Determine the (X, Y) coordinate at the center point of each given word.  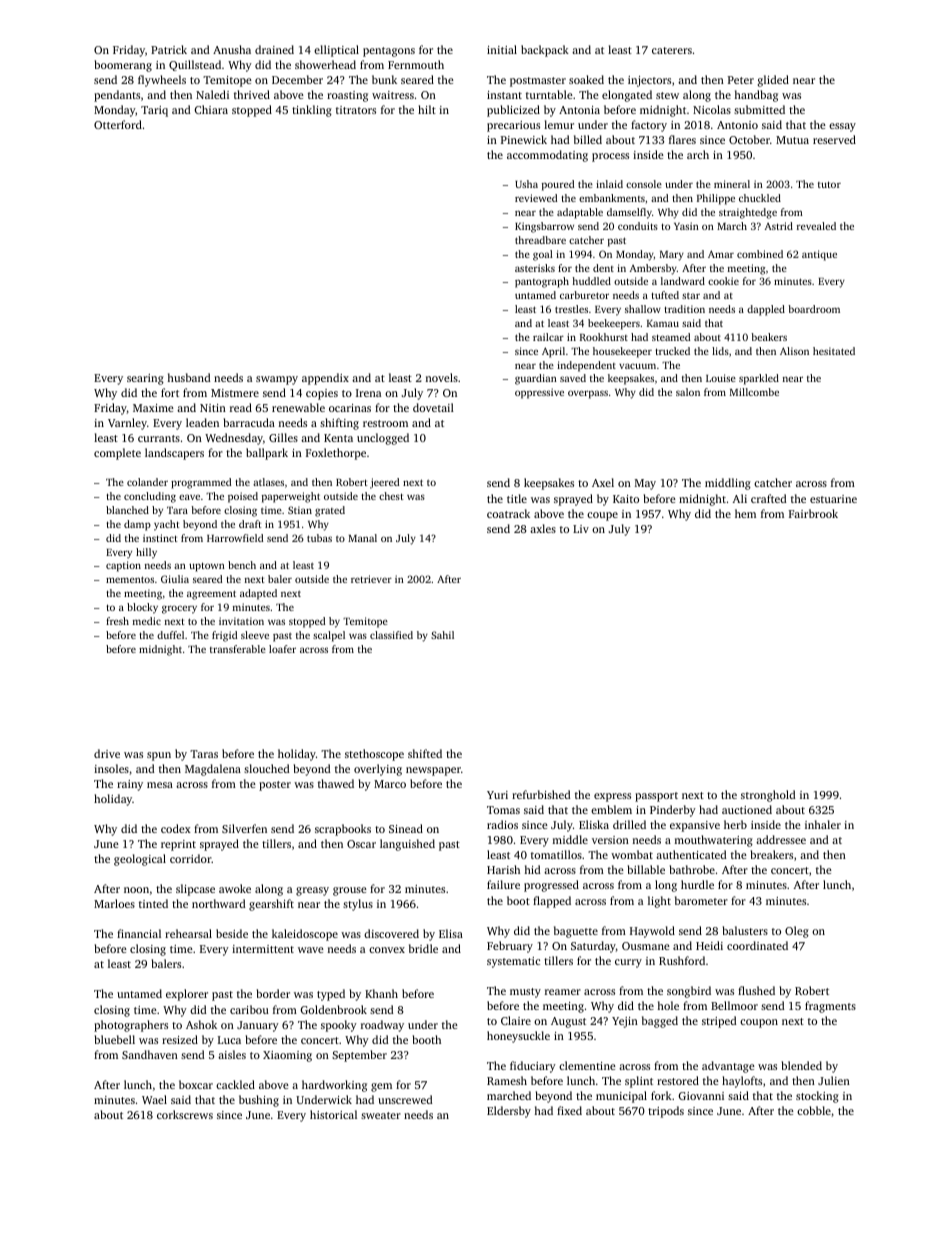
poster (275, 786)
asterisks (535, 268)
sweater (381, 1115)
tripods (666, 1112)
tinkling (312, 111)
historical (333, 1114)
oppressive (539, 393)
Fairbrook (813, 513)
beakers (769, 337)
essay (842, 127)
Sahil (442, 635)
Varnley (127, 424)
